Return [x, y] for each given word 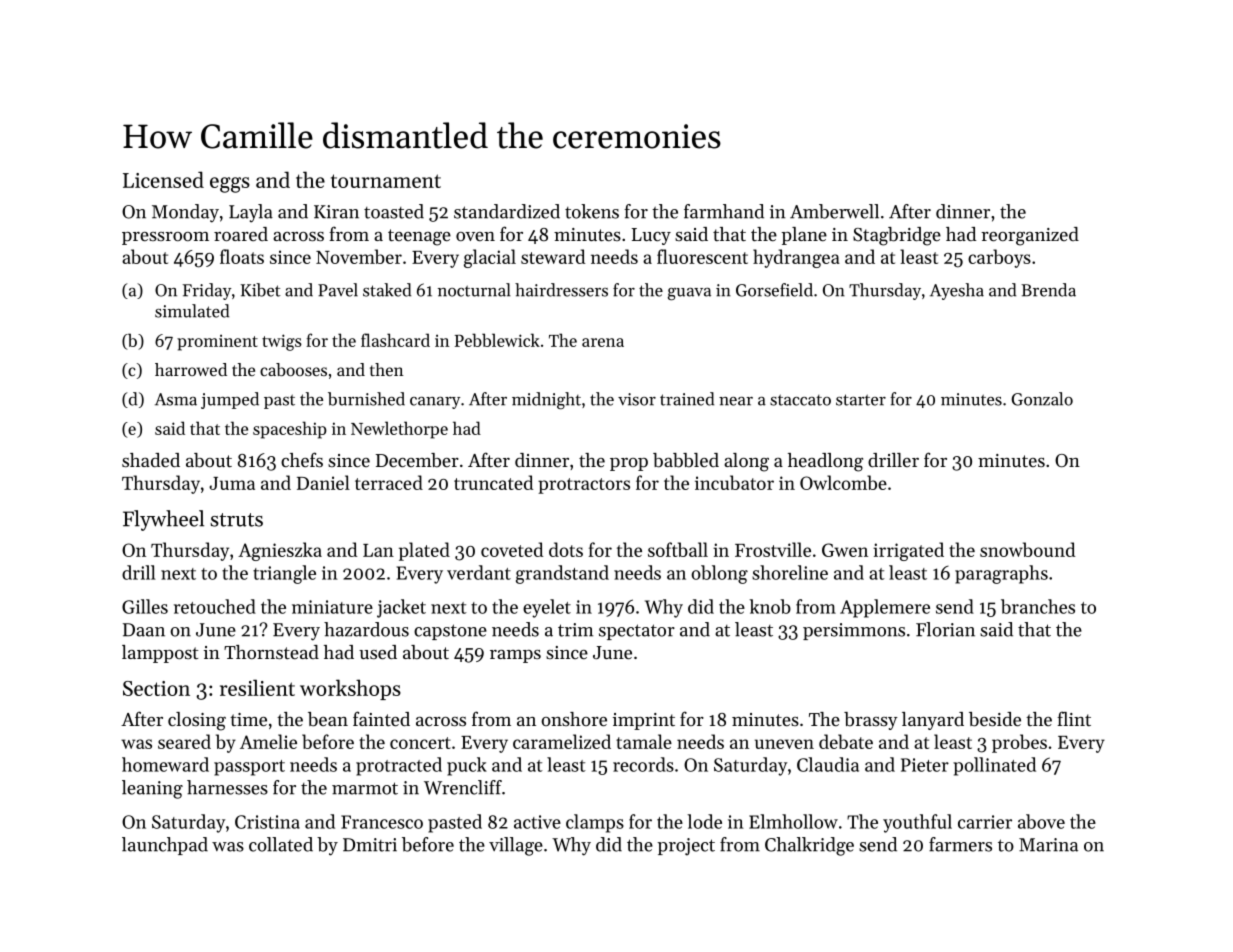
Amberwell [834, 211]
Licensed [163, 179]
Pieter [925, 765]
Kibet [261, 290]
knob [770, 606]
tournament [386, 181]
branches [1038, 606]
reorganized [1030, 236]
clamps [595, 823]
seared [184, 741]
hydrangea [796, 258]
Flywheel [163, 520]
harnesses [227, 787]
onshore [574, 719]
